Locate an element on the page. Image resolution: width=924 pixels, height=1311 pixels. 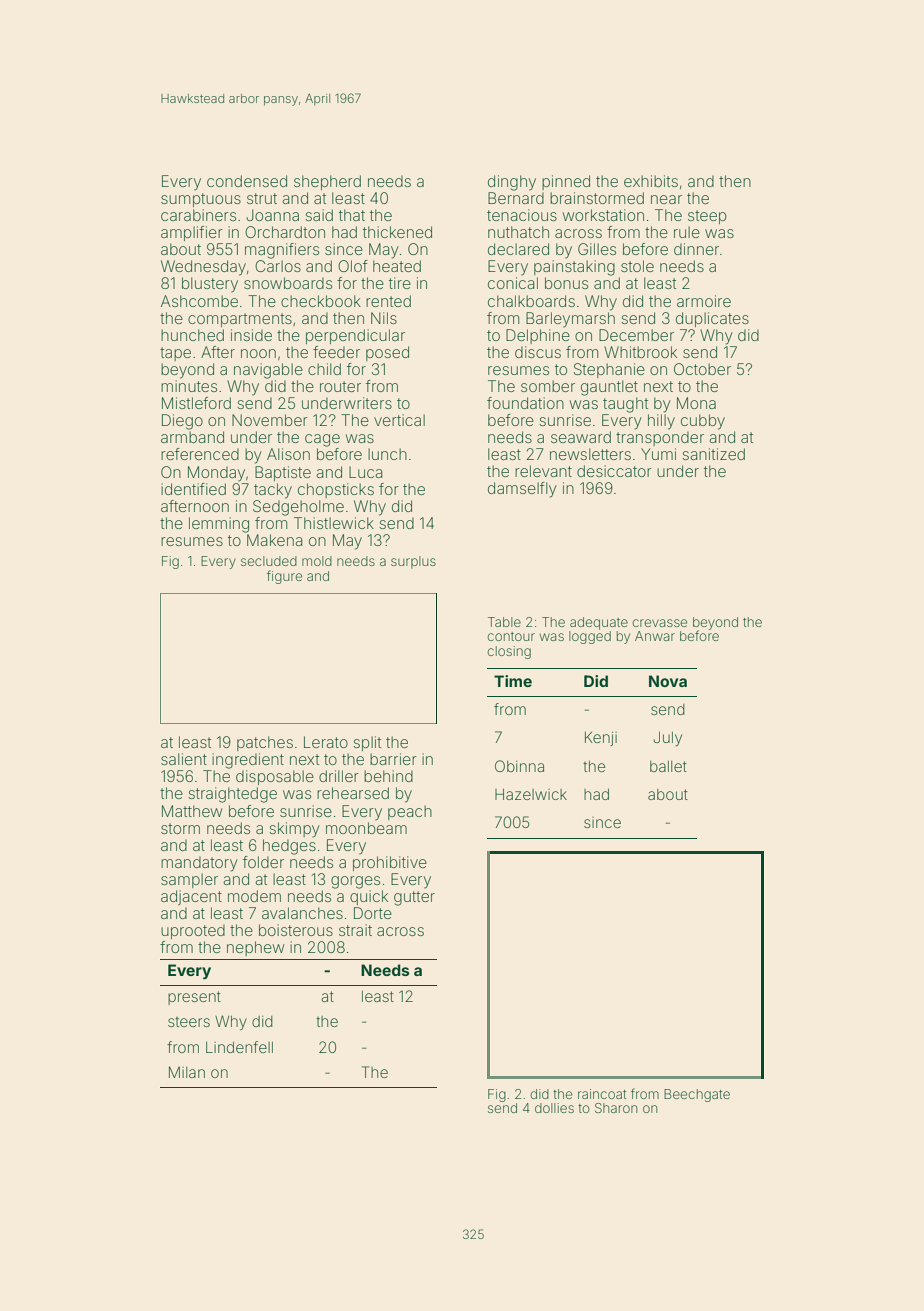
dollies is located at coordinates (554, 1108).
